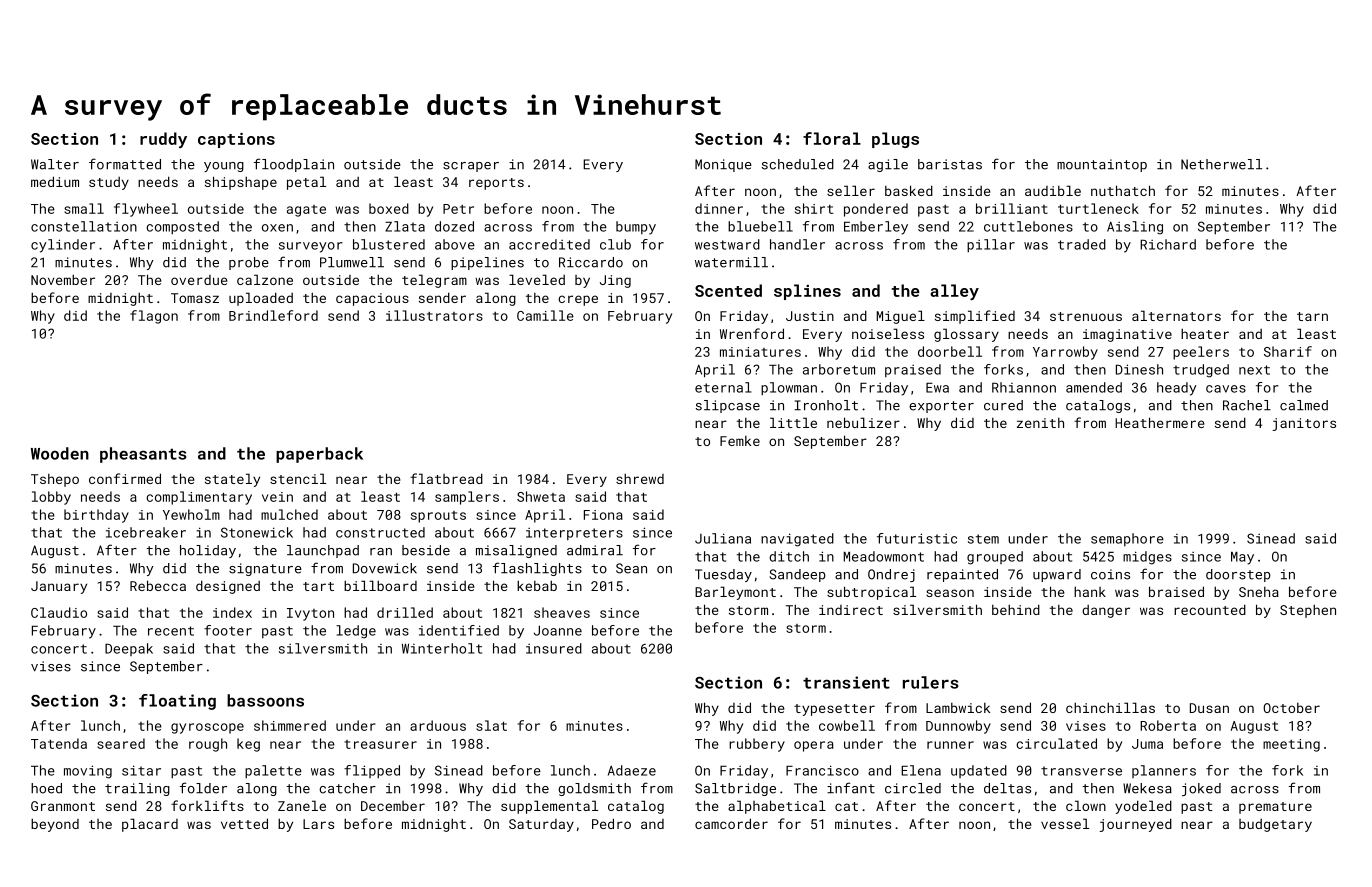  I want to click on agile, so click(888, 165).
